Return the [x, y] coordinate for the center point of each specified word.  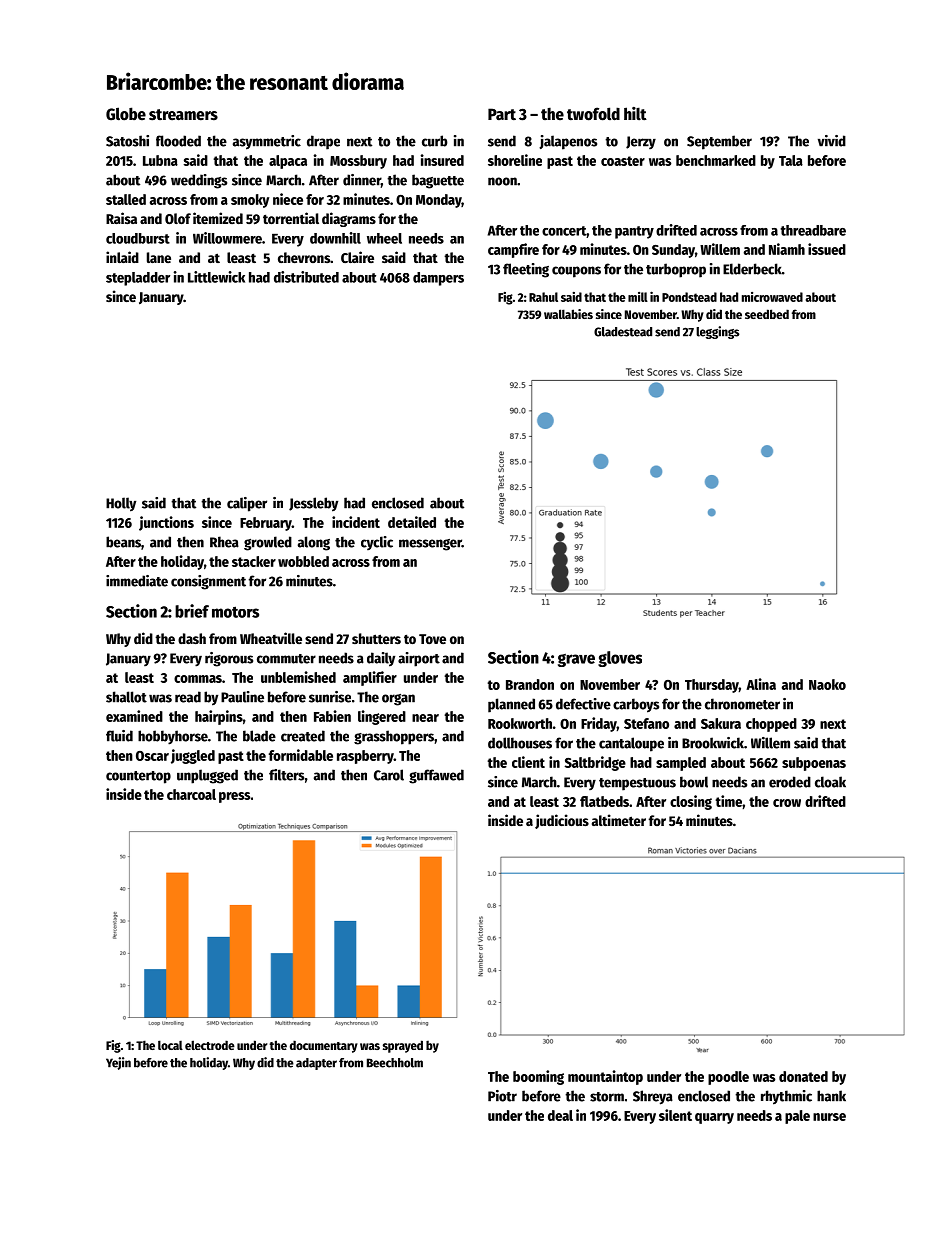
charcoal [191, 794]
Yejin [118, 1063]
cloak [830, 782]
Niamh [787, 249]
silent [675, 1115]
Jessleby [313, 504]
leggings [718, 332]
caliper [247, 504]
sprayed [403, 1046]
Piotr [502, 1096]
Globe [126, 114]
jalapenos [568, 142]
